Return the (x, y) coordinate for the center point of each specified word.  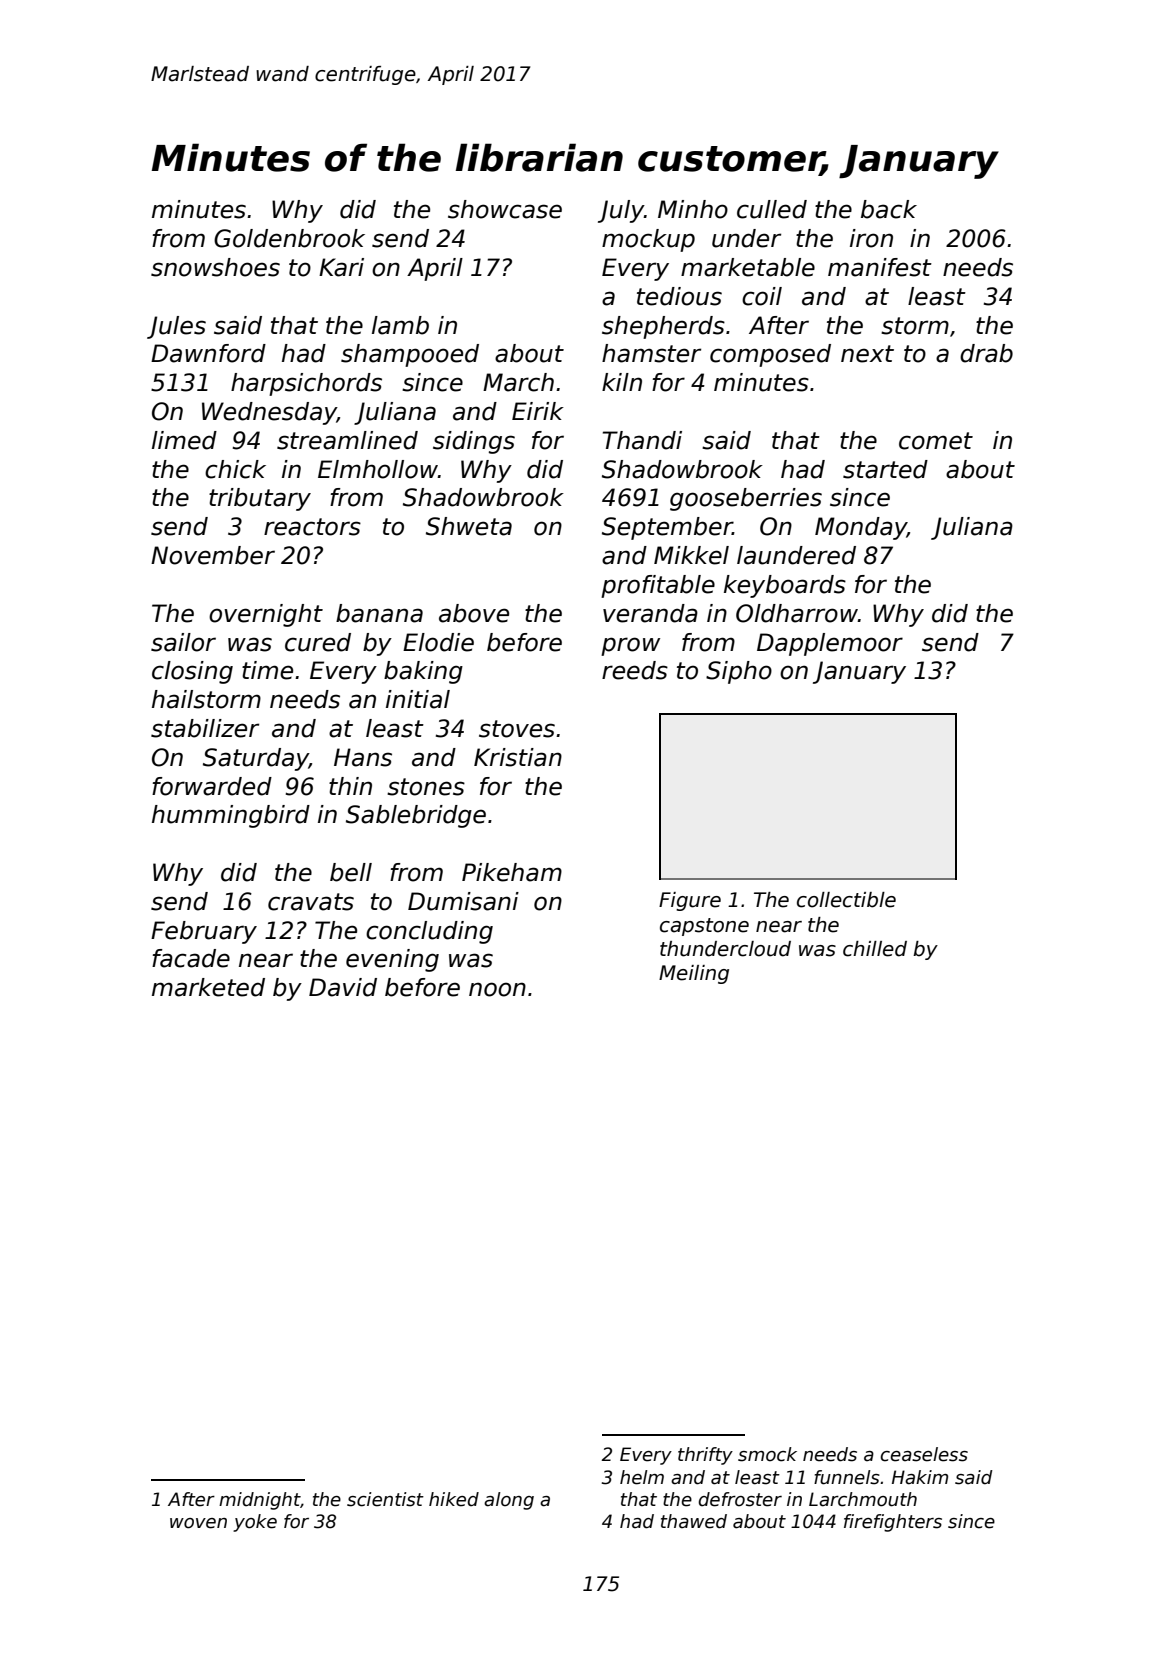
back (889, 209)
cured (318, 642)
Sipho (739, 672)
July (621, 211)
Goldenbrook (289, 238)
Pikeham (512, 872)
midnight (259, 1501)
